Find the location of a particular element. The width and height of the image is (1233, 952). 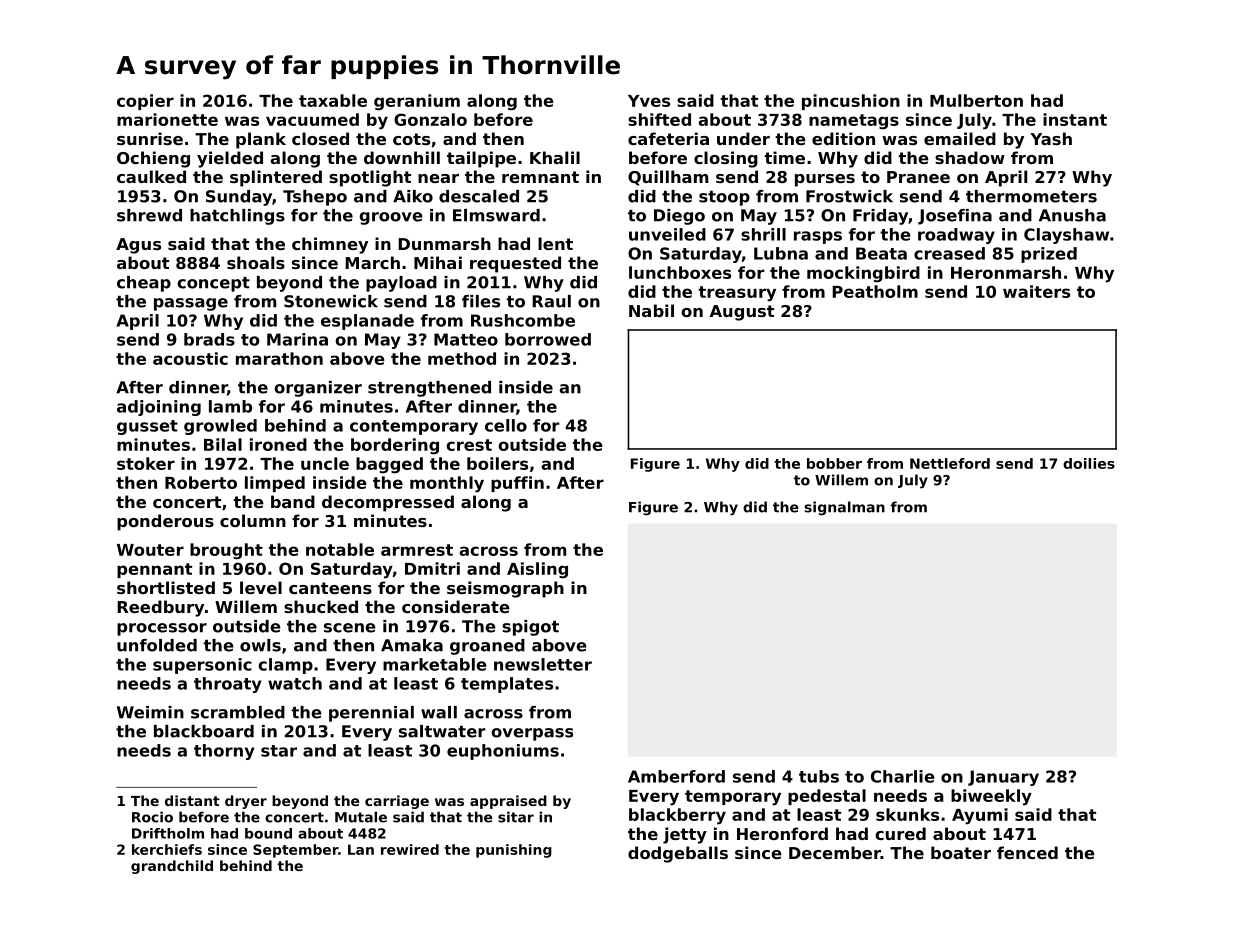

Frostwick is located at coordinates (849, 196).
